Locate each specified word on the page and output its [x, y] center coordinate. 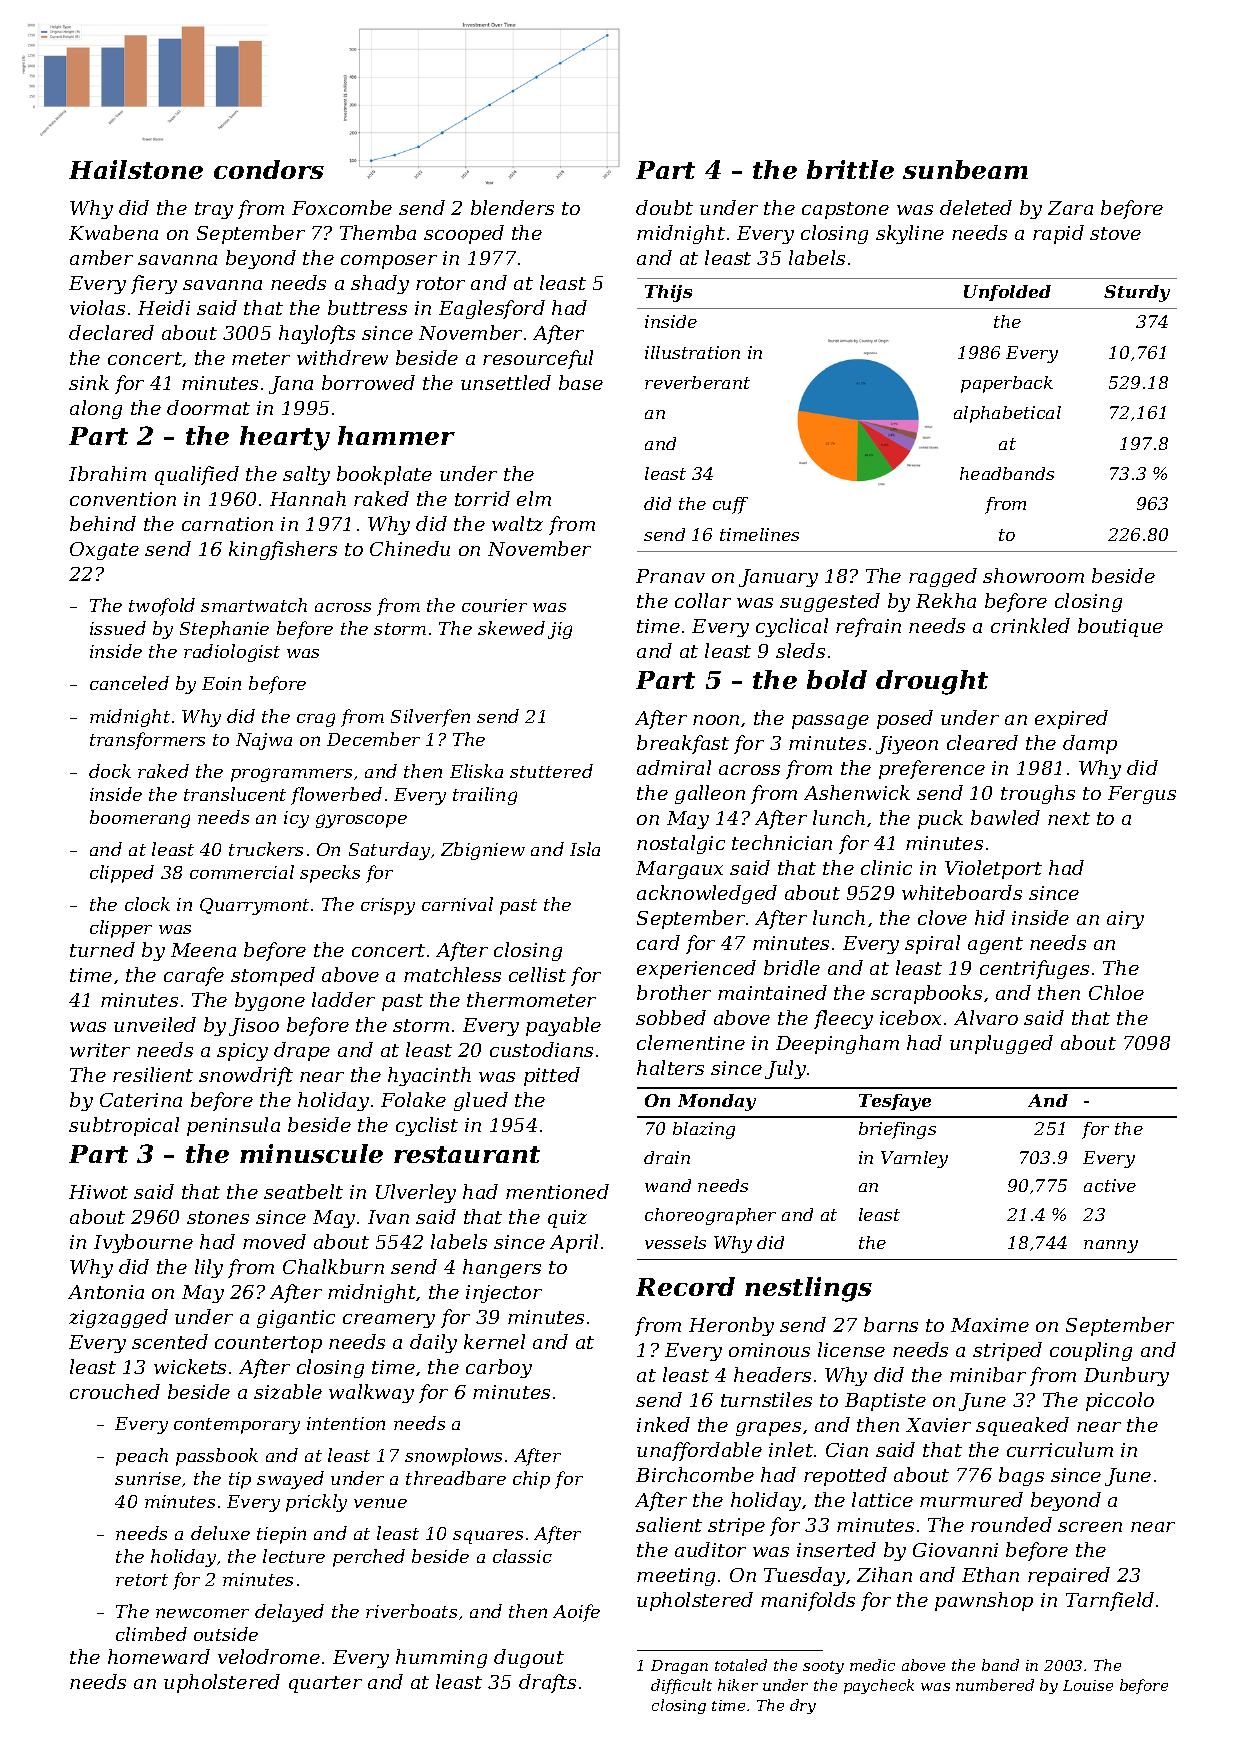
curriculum [1060, 1449]
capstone [845, 210]
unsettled [506, 382]
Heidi [164, 307]
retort [142, 1580]
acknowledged [707, 894]
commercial [242, 872]
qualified [197, 475]
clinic [886, 867]
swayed [290, 1480]
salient [669, 1524]
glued [481, 1101]
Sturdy [1137, 293]
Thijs [668, 293]
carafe [194, 976]
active [1110, 1185]
